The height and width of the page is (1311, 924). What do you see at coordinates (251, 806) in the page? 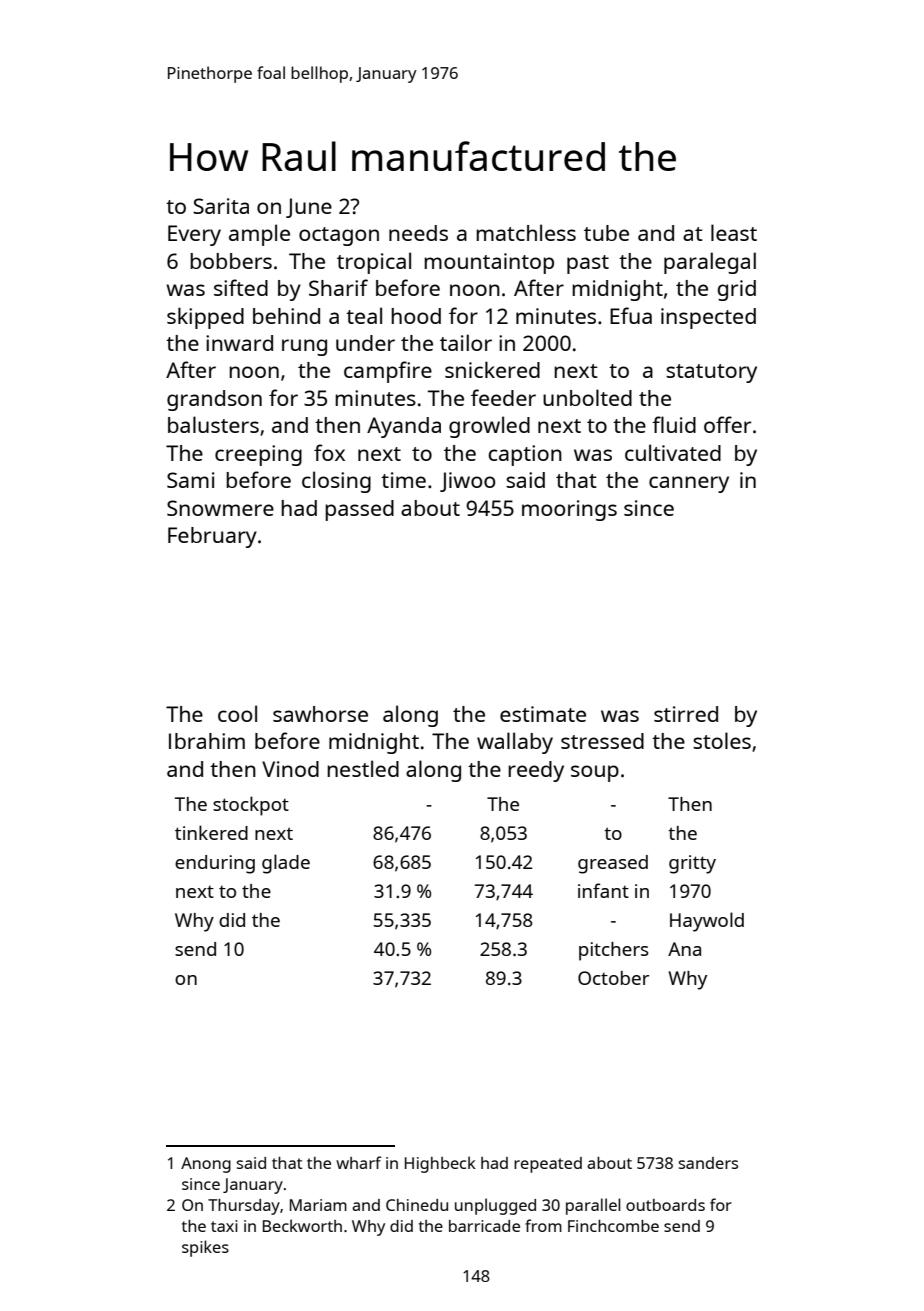
I see `stockpot` at bounding box center [251, 806].
